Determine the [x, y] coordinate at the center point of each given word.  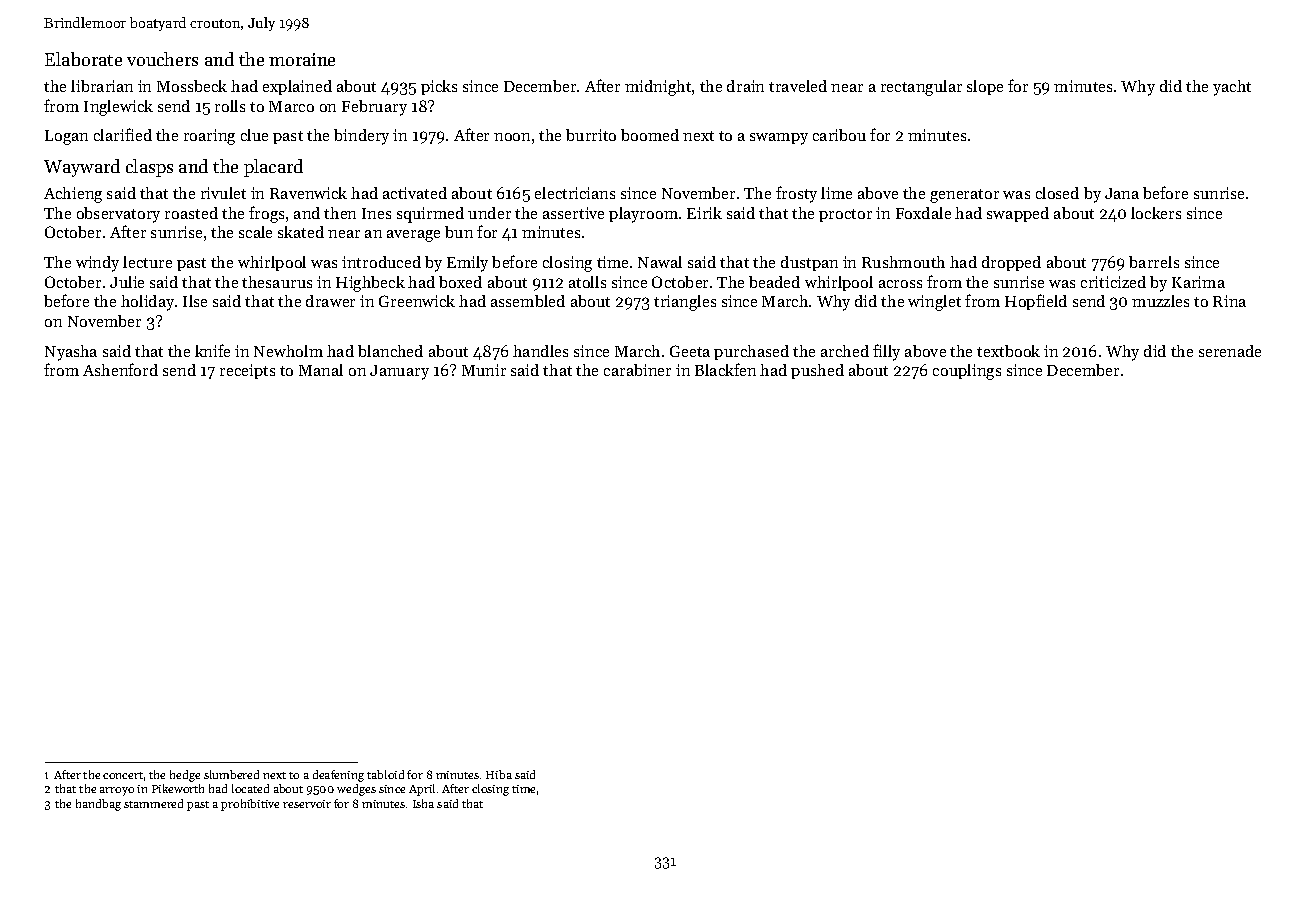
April [422, 790]
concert [123, 775]
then [340, 213]
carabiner [637, 370]
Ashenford [120, 369]
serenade [1230, 351]
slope [985, 87]
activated [415, 193]
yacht [1232, 88]
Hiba [499, 774]
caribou [839, 135]
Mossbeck [192, 86]
